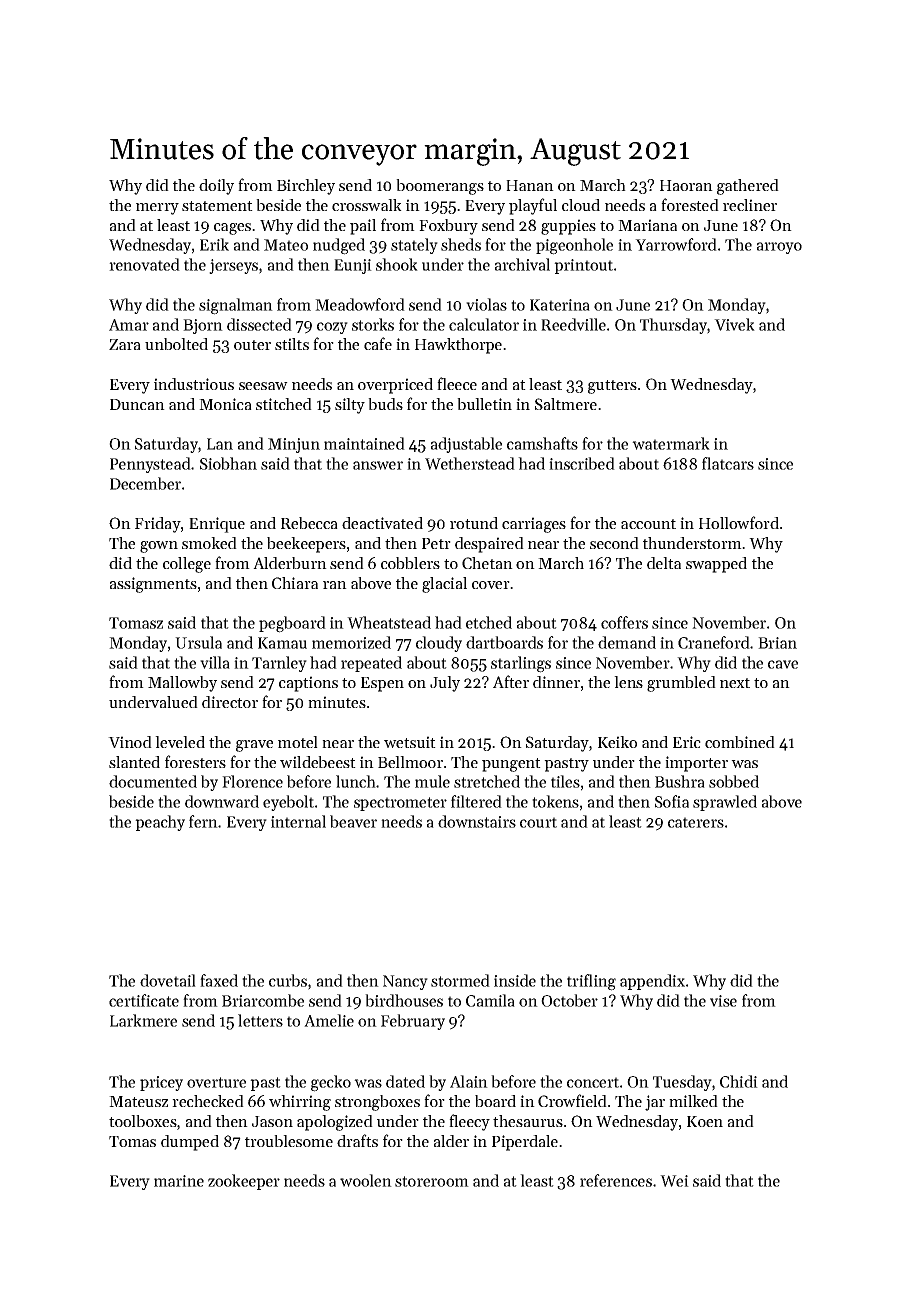 The width and height of the document is (914, 1299). What do you see at coordinates (382, 684) in the document?
I see `Espen` at bounding box center [382, 684].
